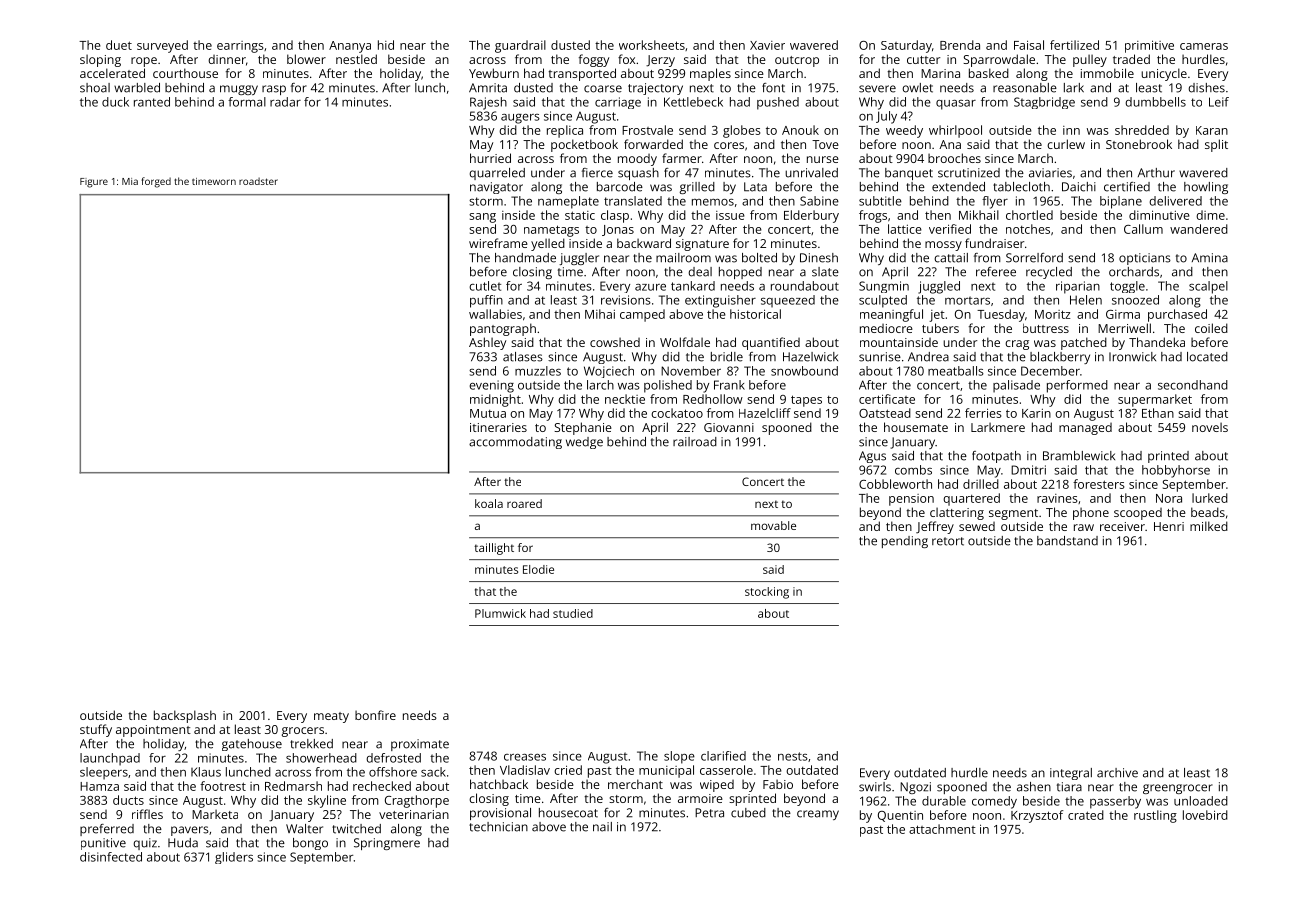  I want to click on evening, so click(491, 386).
